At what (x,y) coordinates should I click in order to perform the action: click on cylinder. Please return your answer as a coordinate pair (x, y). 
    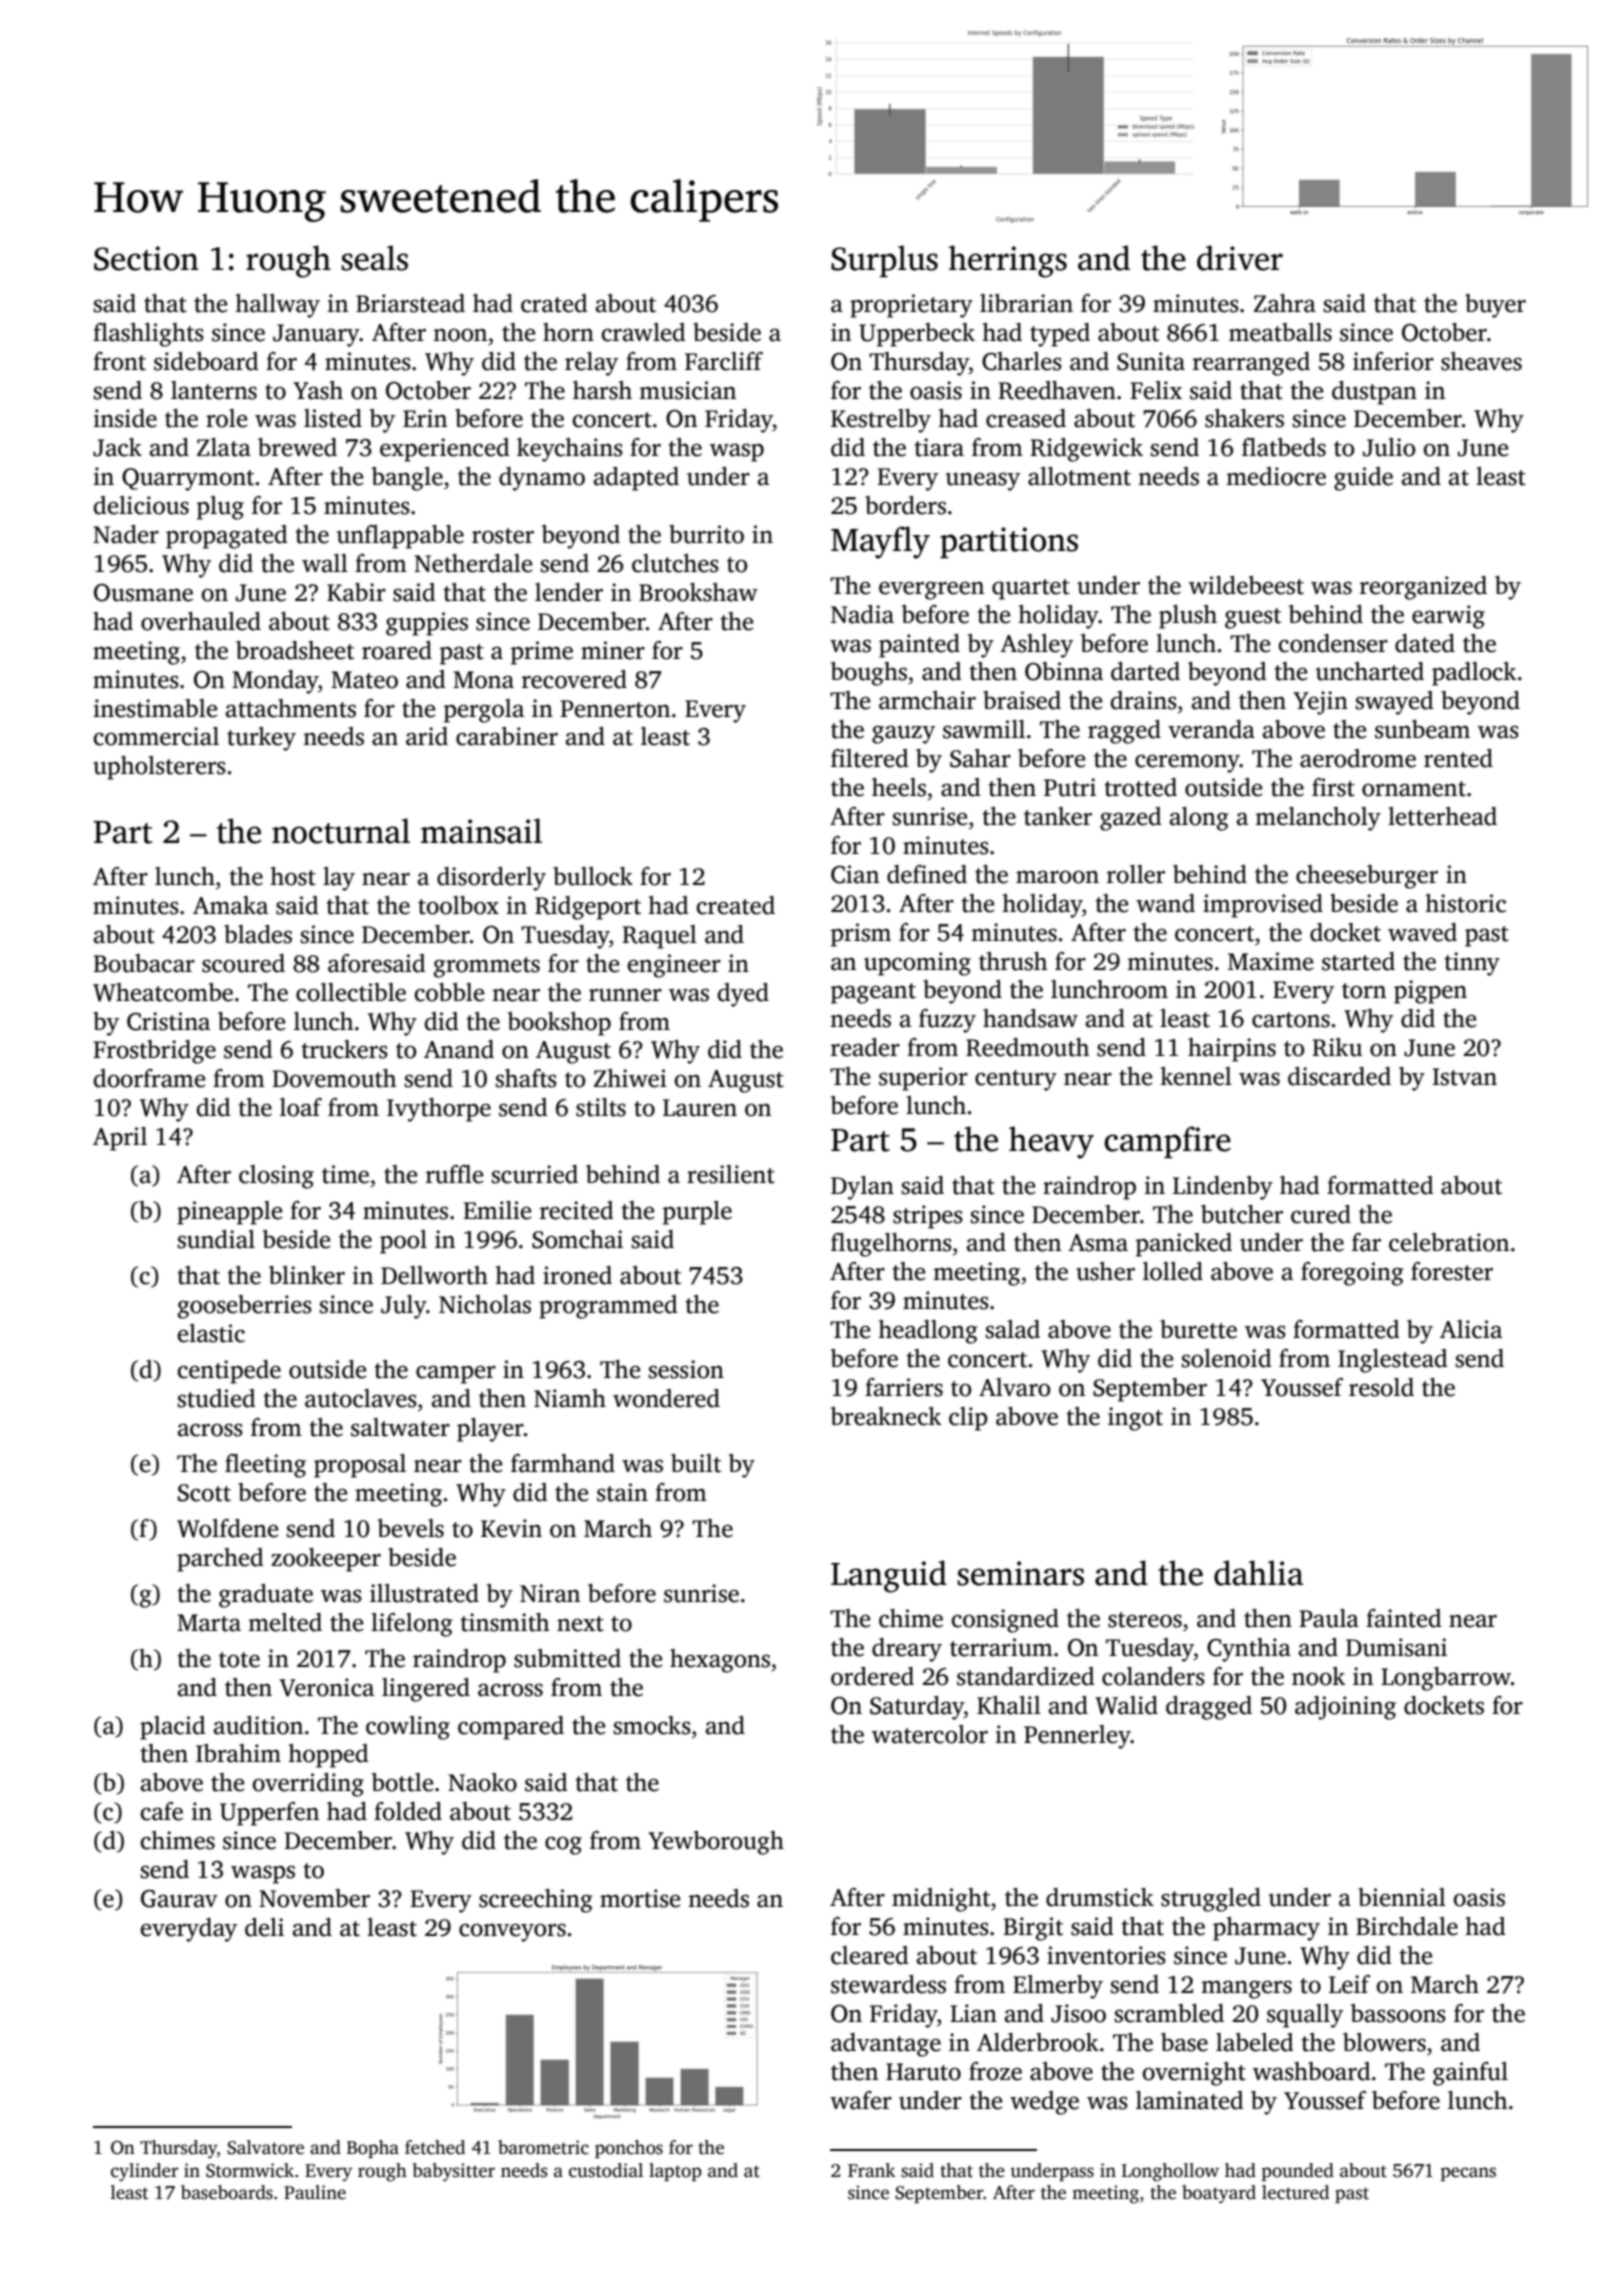
    Looking at the image, I should click on (145, 2172).
